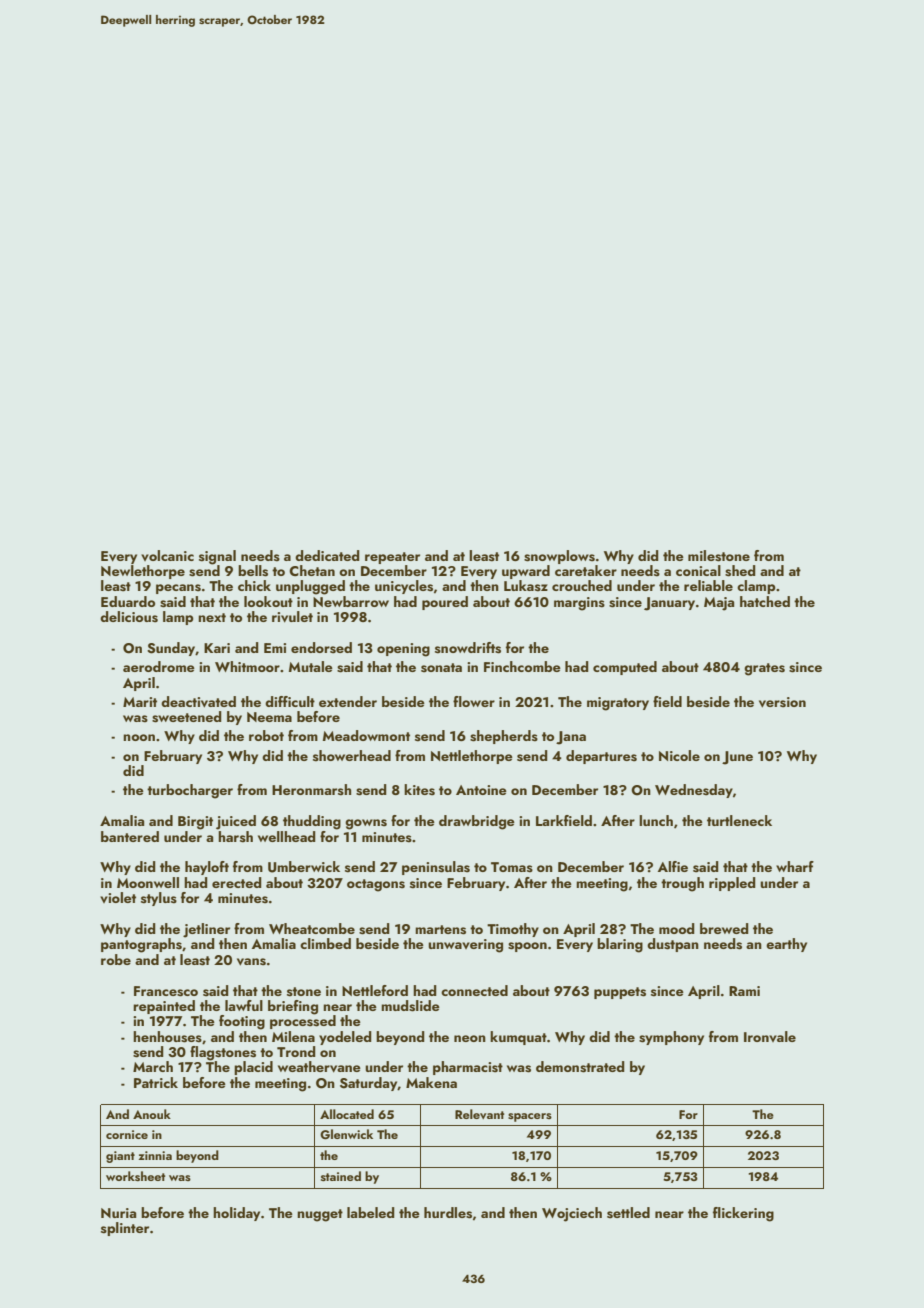  Describe the element at coordinates (526, 572) in the screenshot. I see `upward` at that location.
